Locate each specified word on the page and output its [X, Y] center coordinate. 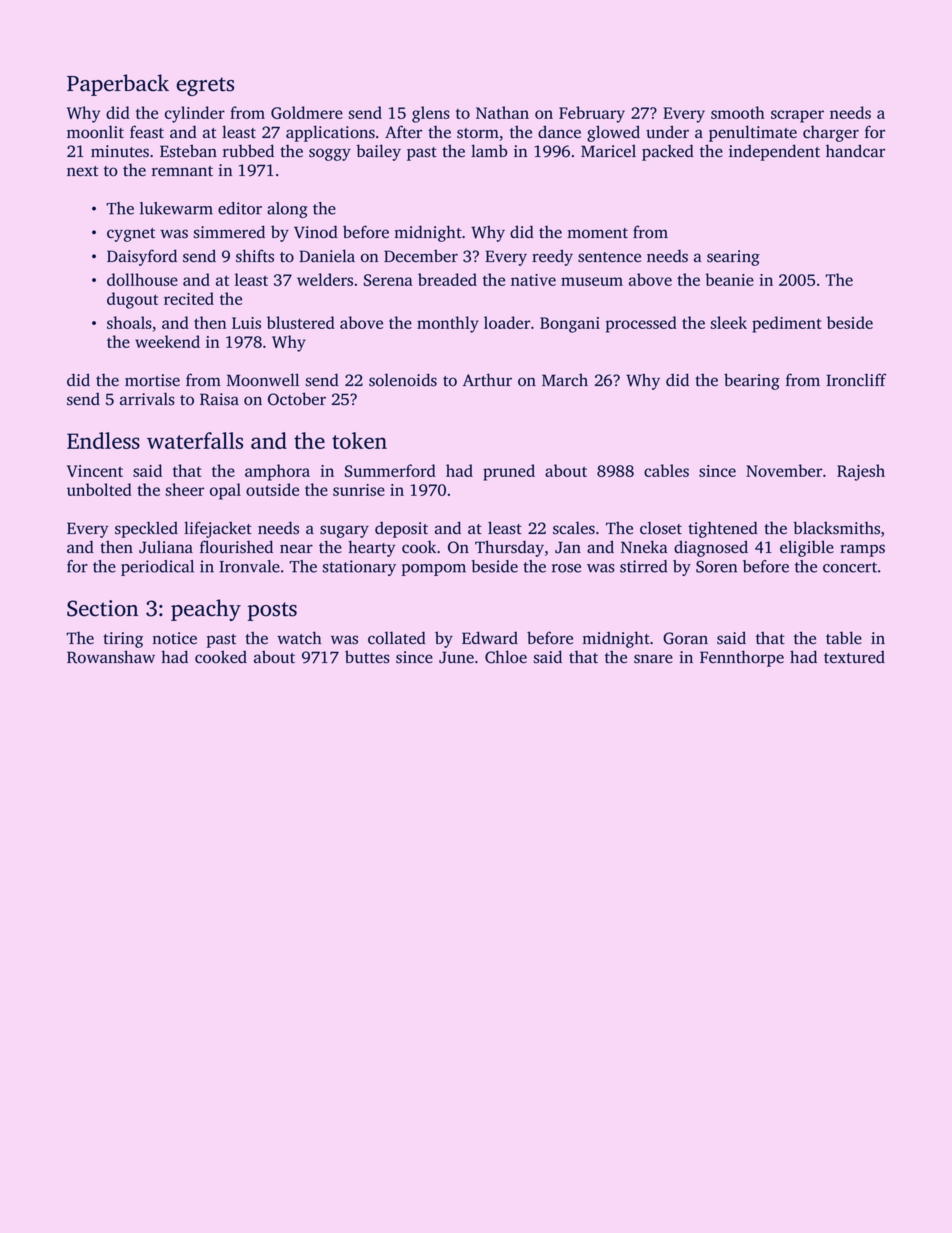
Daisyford [142, 257]
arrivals [147, 399]
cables [666, 470]
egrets [205, 86]
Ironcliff [856, 380]
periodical [157, 568]
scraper [797, 116]
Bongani [570, 325]
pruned [509, 472]
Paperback [118, 85]
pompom [434, 570]
